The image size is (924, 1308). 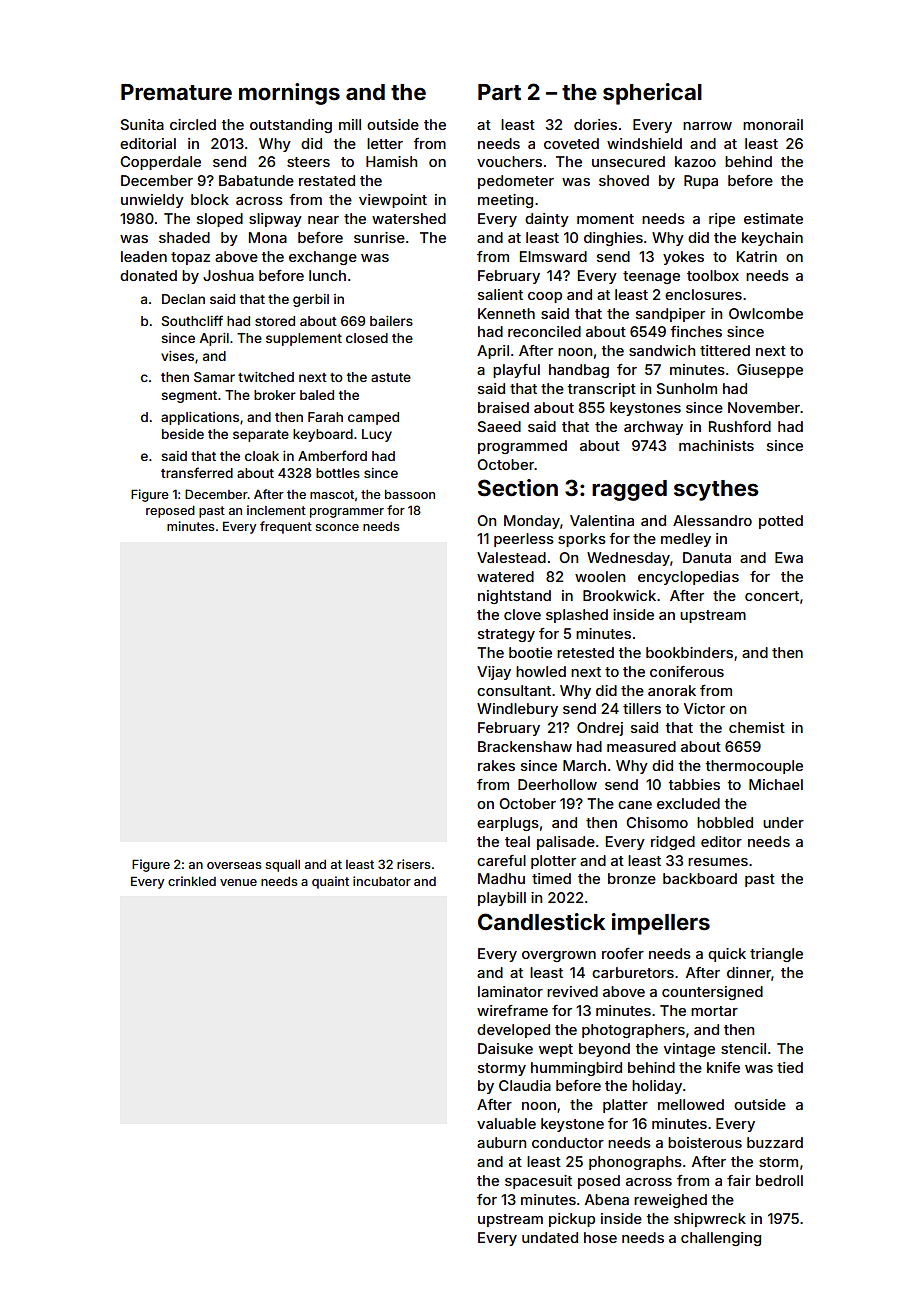 I want to click on venue, so click(x=238, y=882).
